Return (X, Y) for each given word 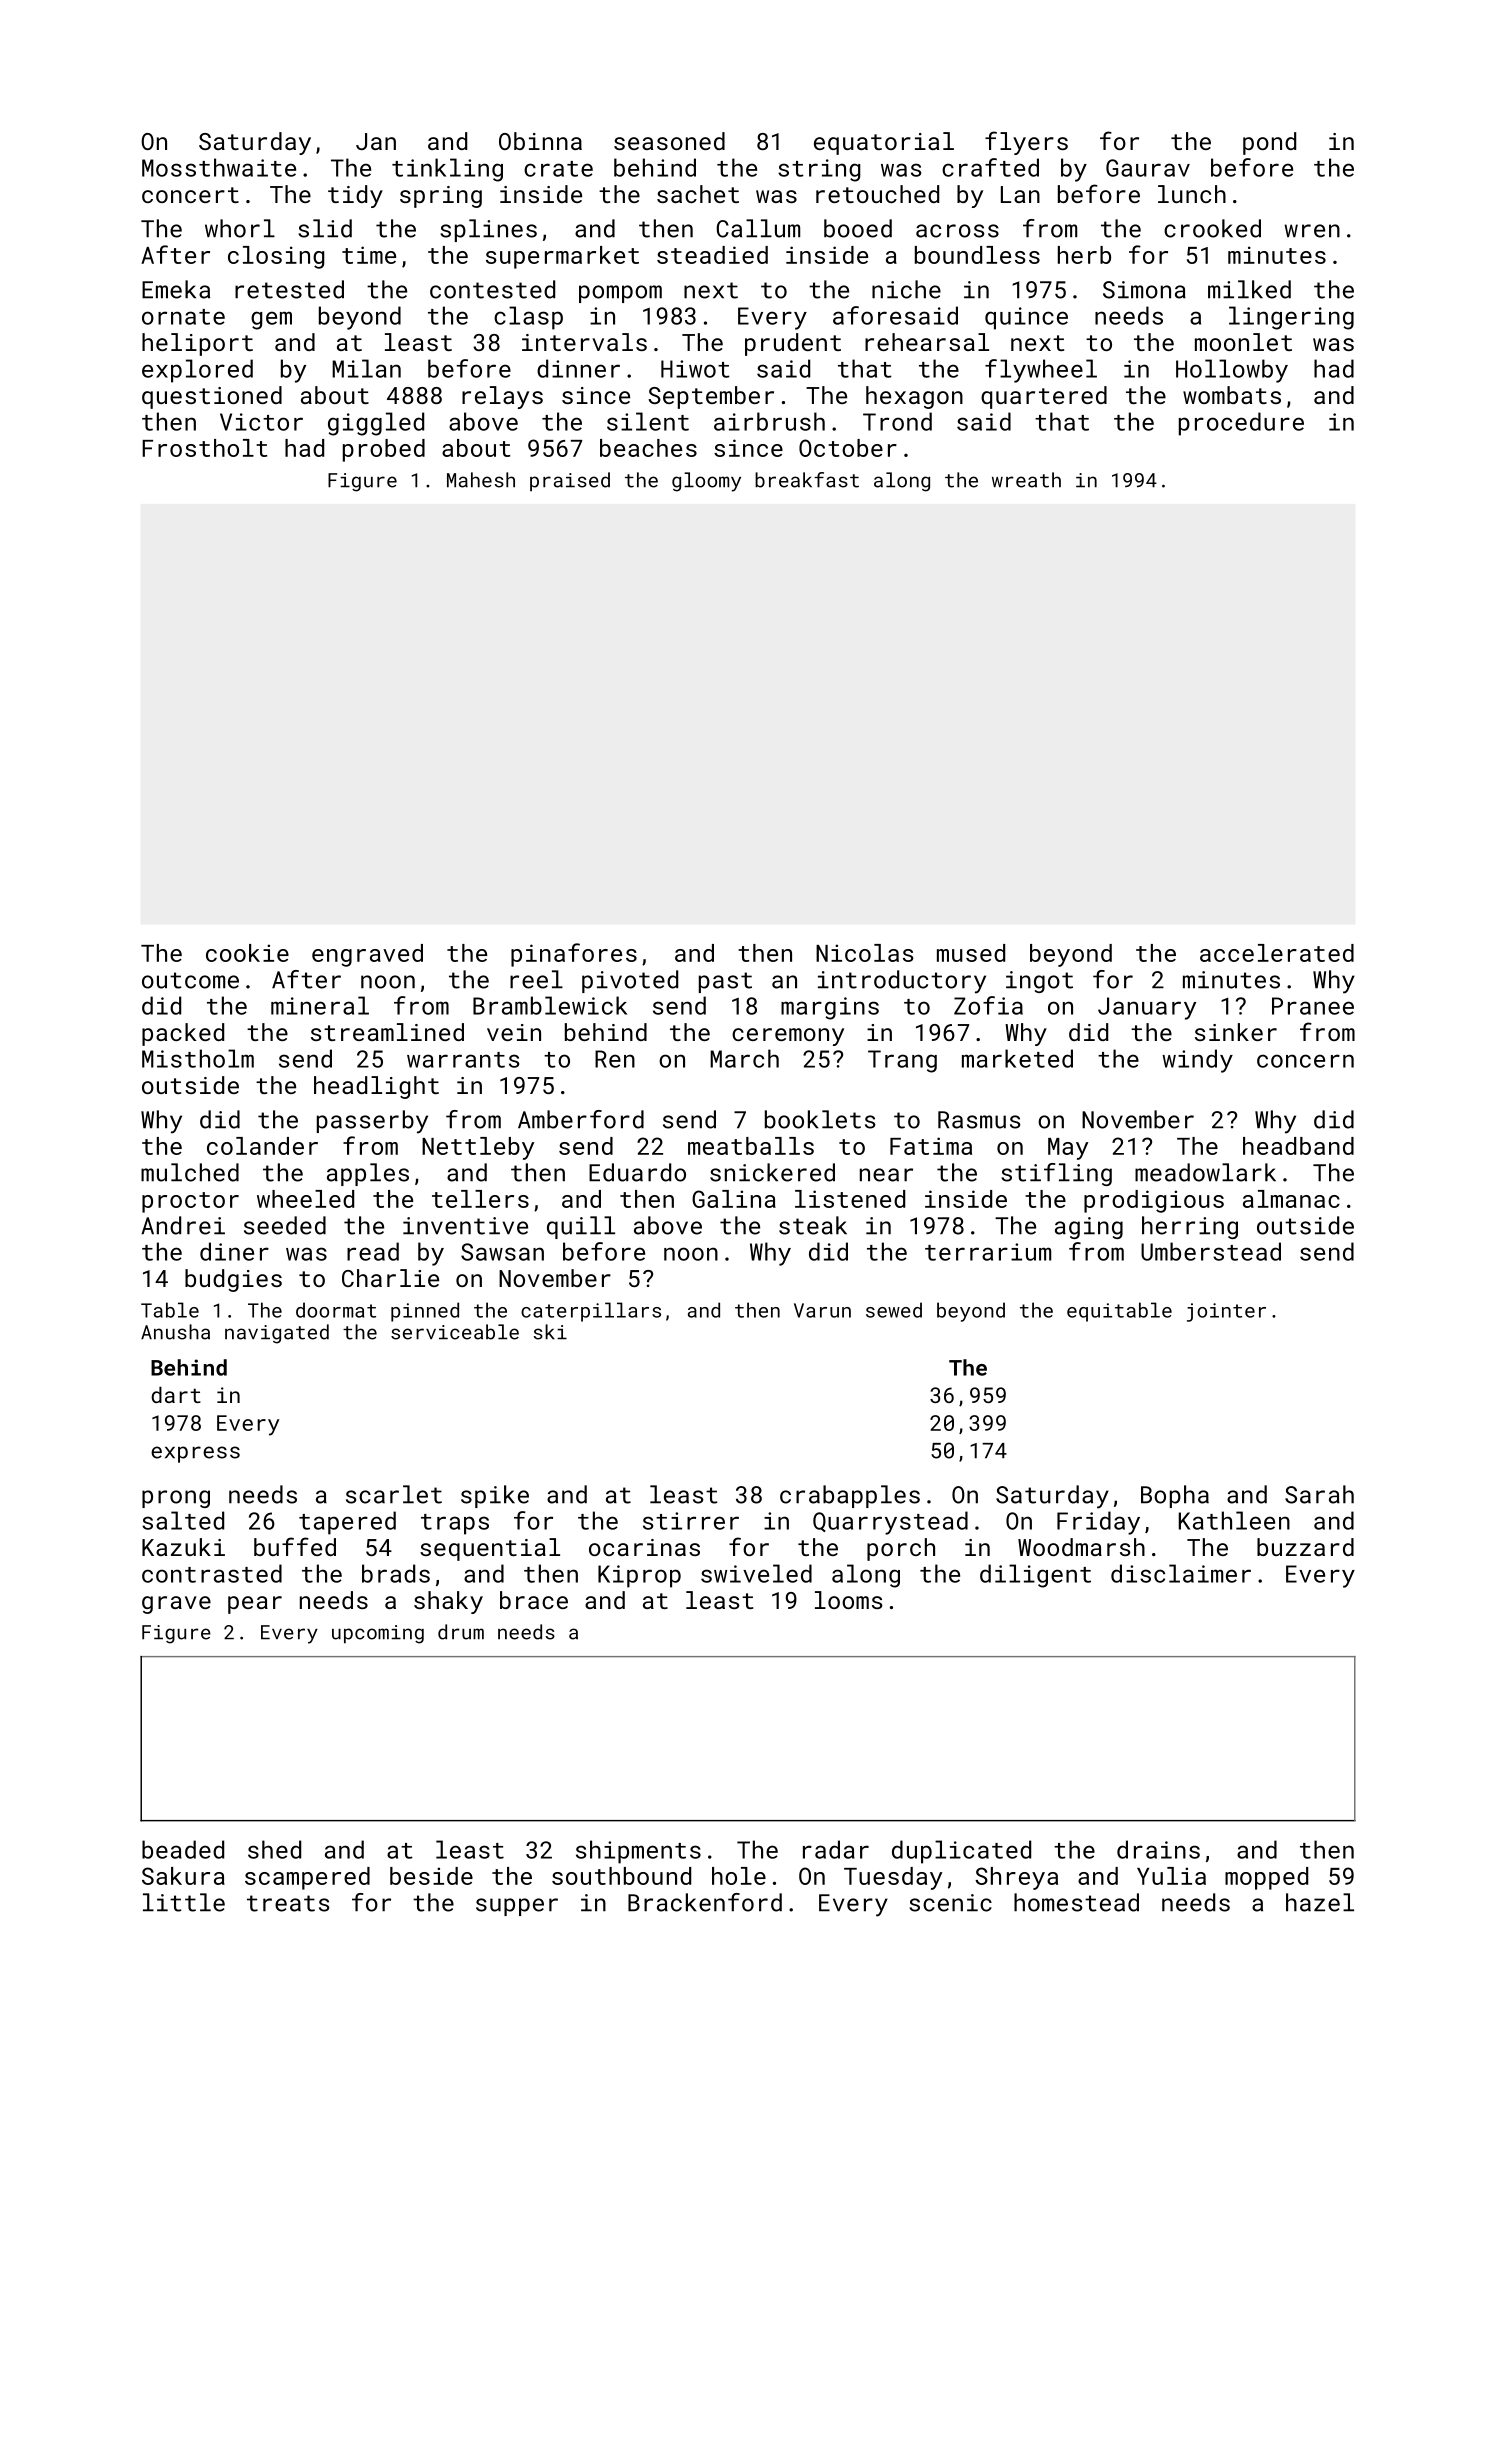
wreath (1026, 480)
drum (461, 1632)
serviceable (455, 1332)
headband (1298, 1146)
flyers (1026, 143)
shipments (638, 1852)
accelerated (1277, 953)
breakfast (807, 480)
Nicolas (865, 953)
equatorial (884, 143)
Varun (822, 1310)
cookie (247, 953)
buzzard (1305, 1547)
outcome (190, 980)
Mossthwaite (219, 167)
